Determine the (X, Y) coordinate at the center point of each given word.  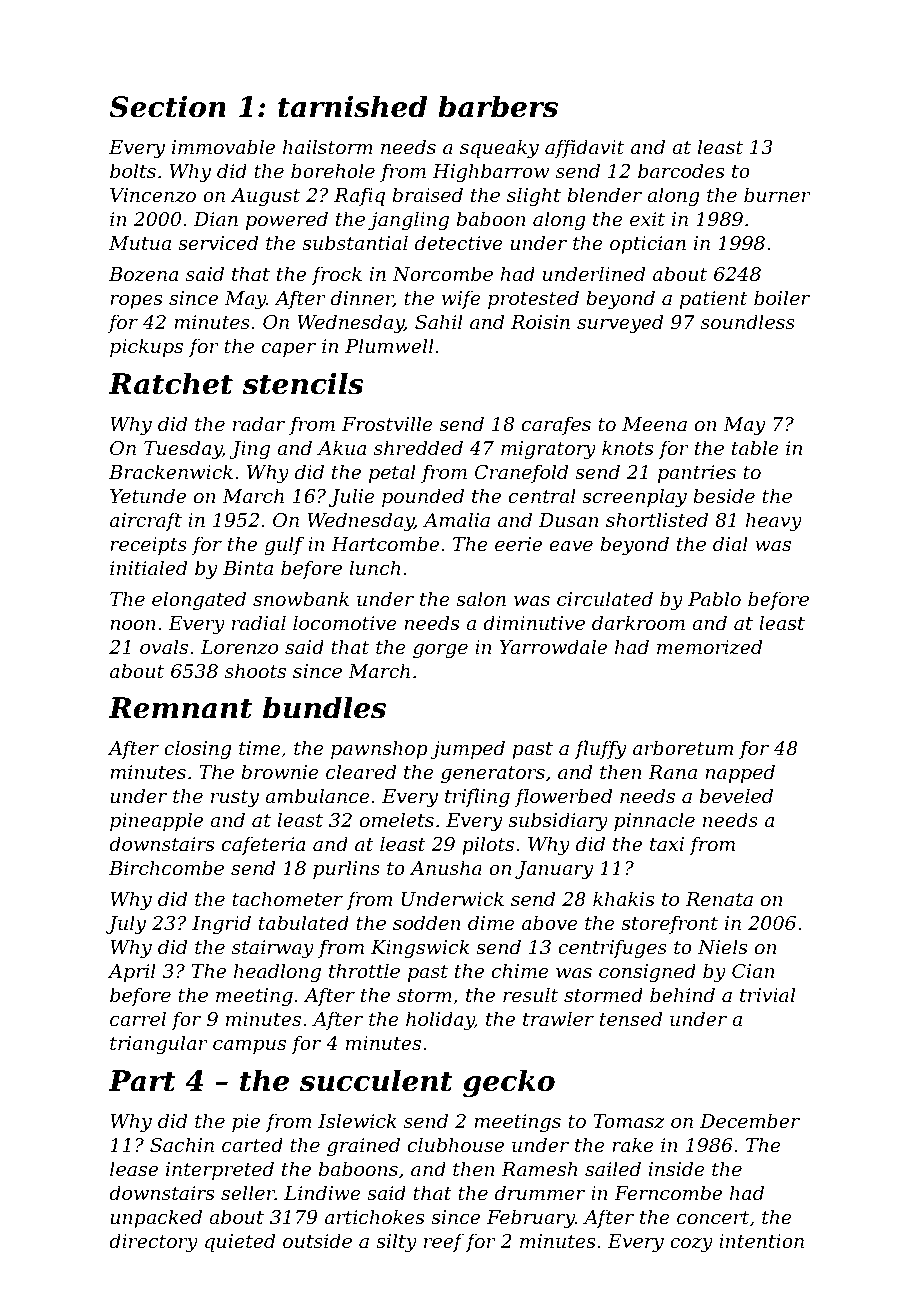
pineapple (156, 821)
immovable (223, 146)
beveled (736, 795)
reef (444, 1242)
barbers (498, 106)
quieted (240, 1242)
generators (493, 774)
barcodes (681, 170)
